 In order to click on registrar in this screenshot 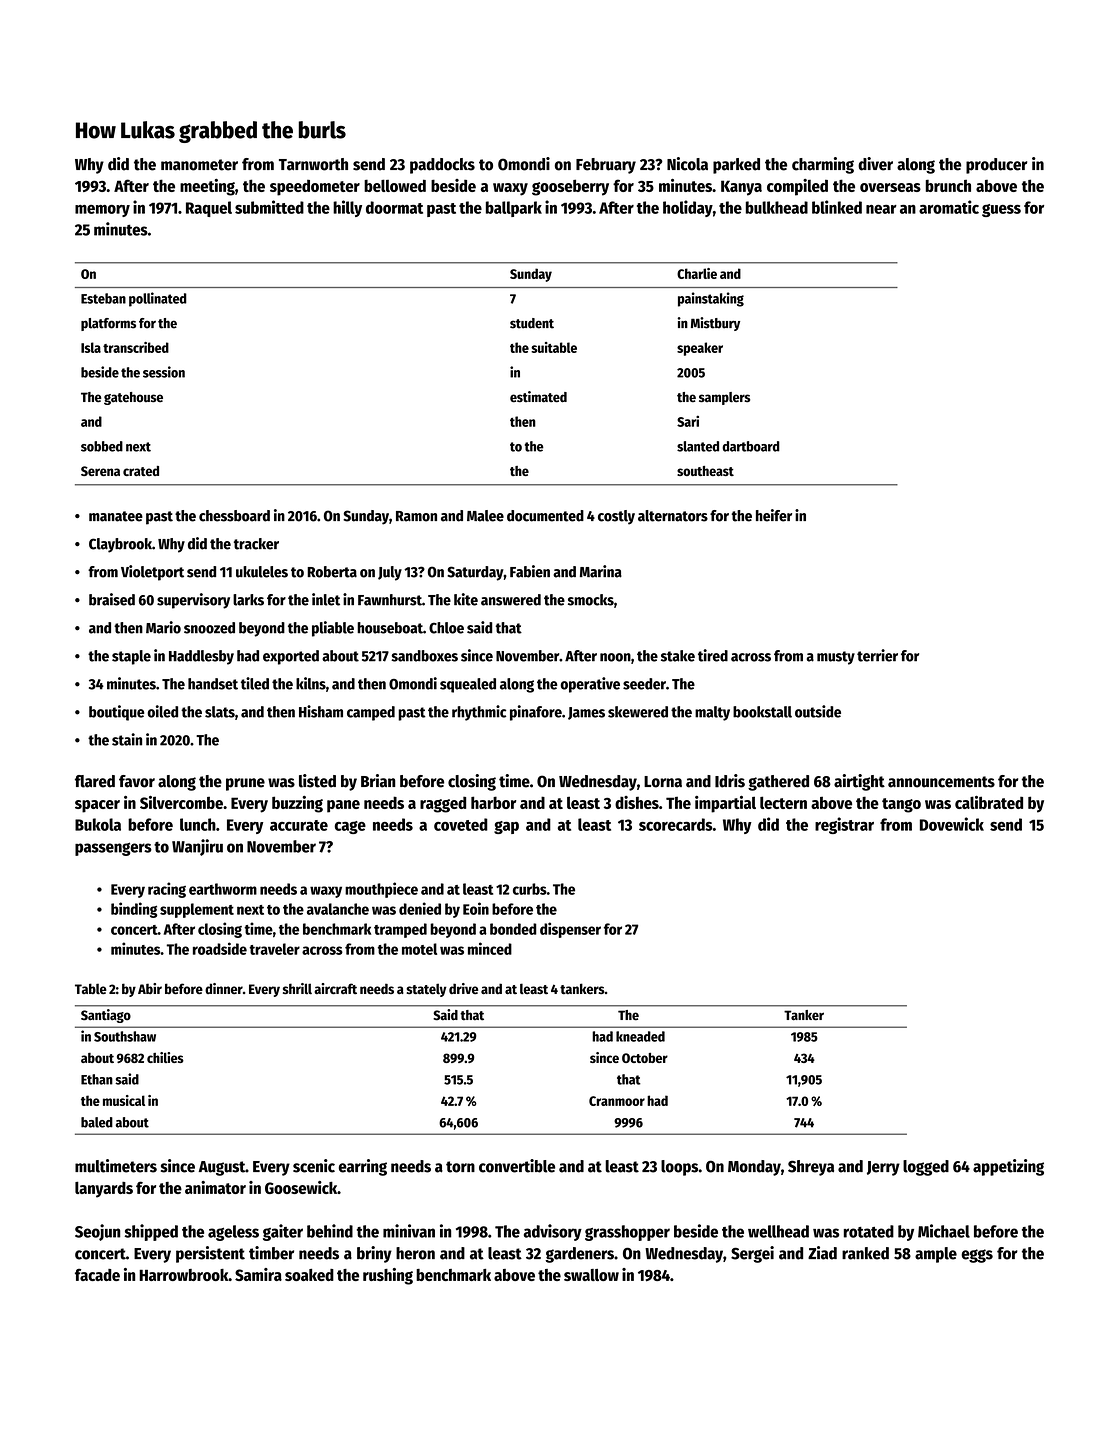, I will do `click(844, 825)`.
